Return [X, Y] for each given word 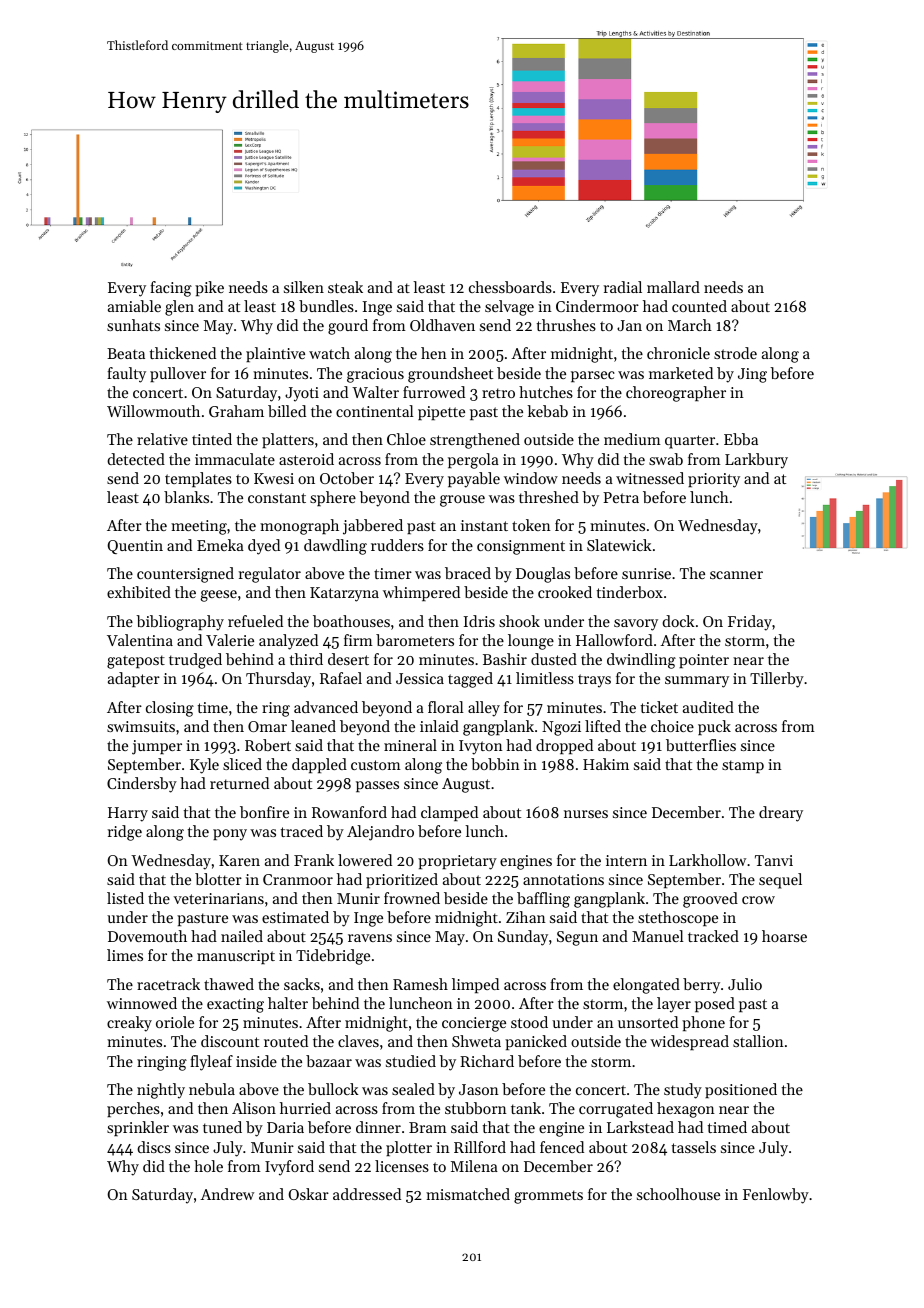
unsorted [648, 1022]
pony [230, 835]
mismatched [468, 1194]
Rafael [341, 678]
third [306, 659]
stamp [743, 766]
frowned [412, 898]
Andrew [227, 1194]
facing [171, 289]
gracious [375, 375]
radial [623, 287]
